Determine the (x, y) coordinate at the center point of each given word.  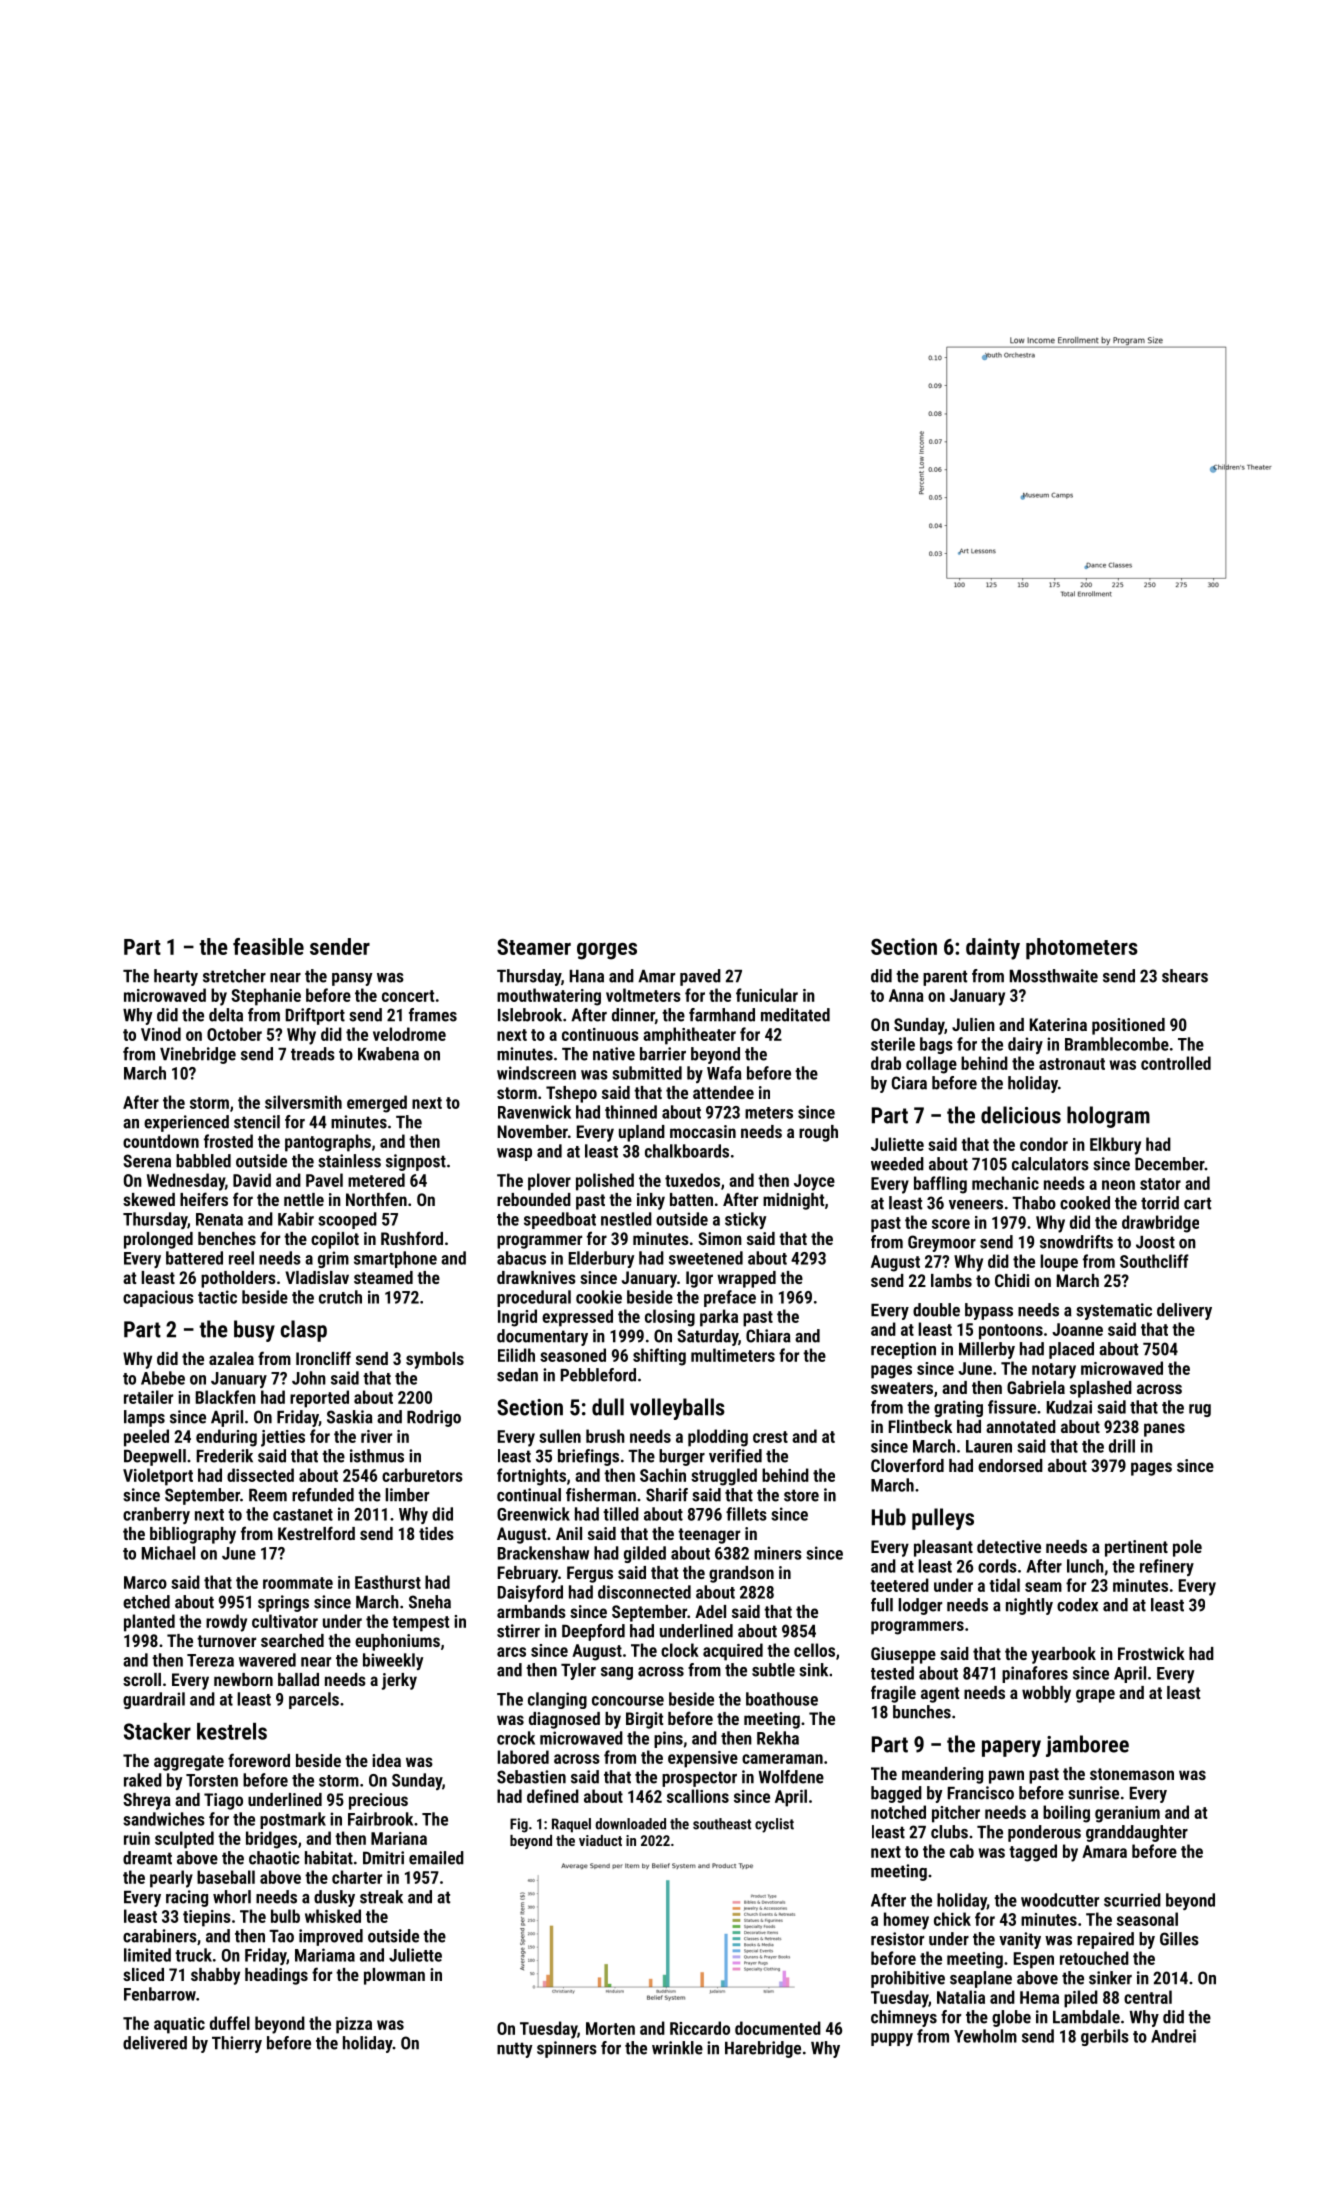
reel (241, 1258)
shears (1185, 976)
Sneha (430, 1602)
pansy (352, 979)
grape (1095, 1696)
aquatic (179, 2025)
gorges (607, 951)
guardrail (154, 1700)
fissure (1012, 1407)
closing (670, 1318)
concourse (628, 1701)
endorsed (1010, 1465)
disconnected (644, 1592)
